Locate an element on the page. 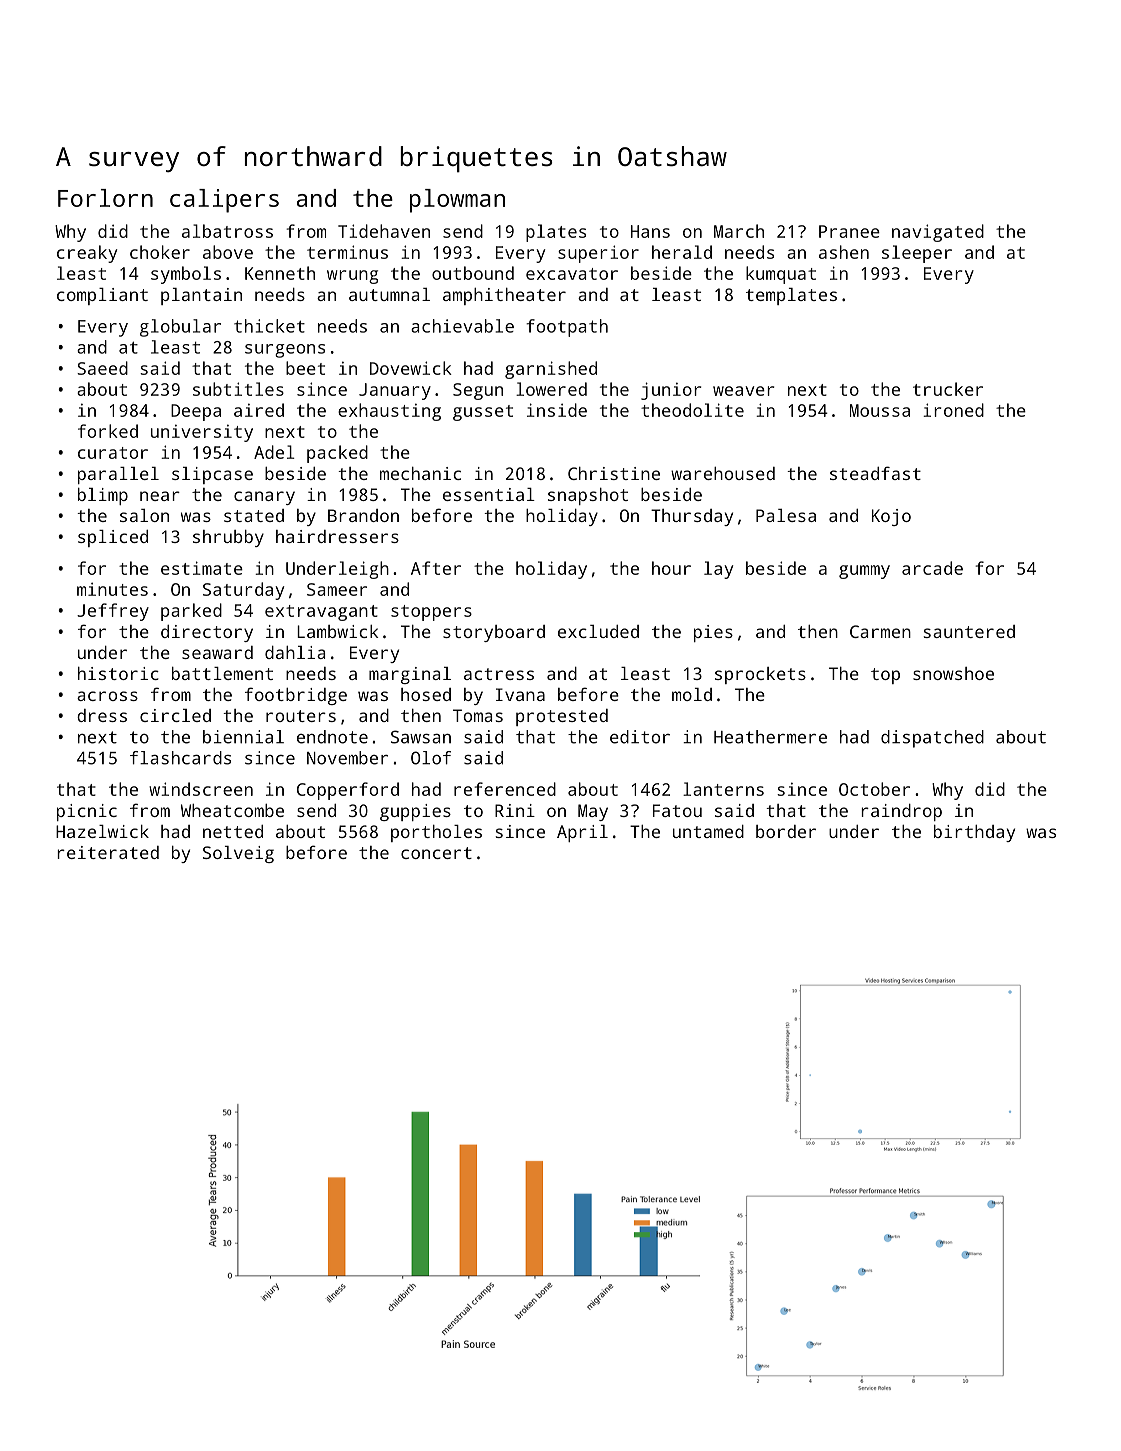 The width and height of the document is (1121, 1451). weaver is located at coordinates (743, 391).
